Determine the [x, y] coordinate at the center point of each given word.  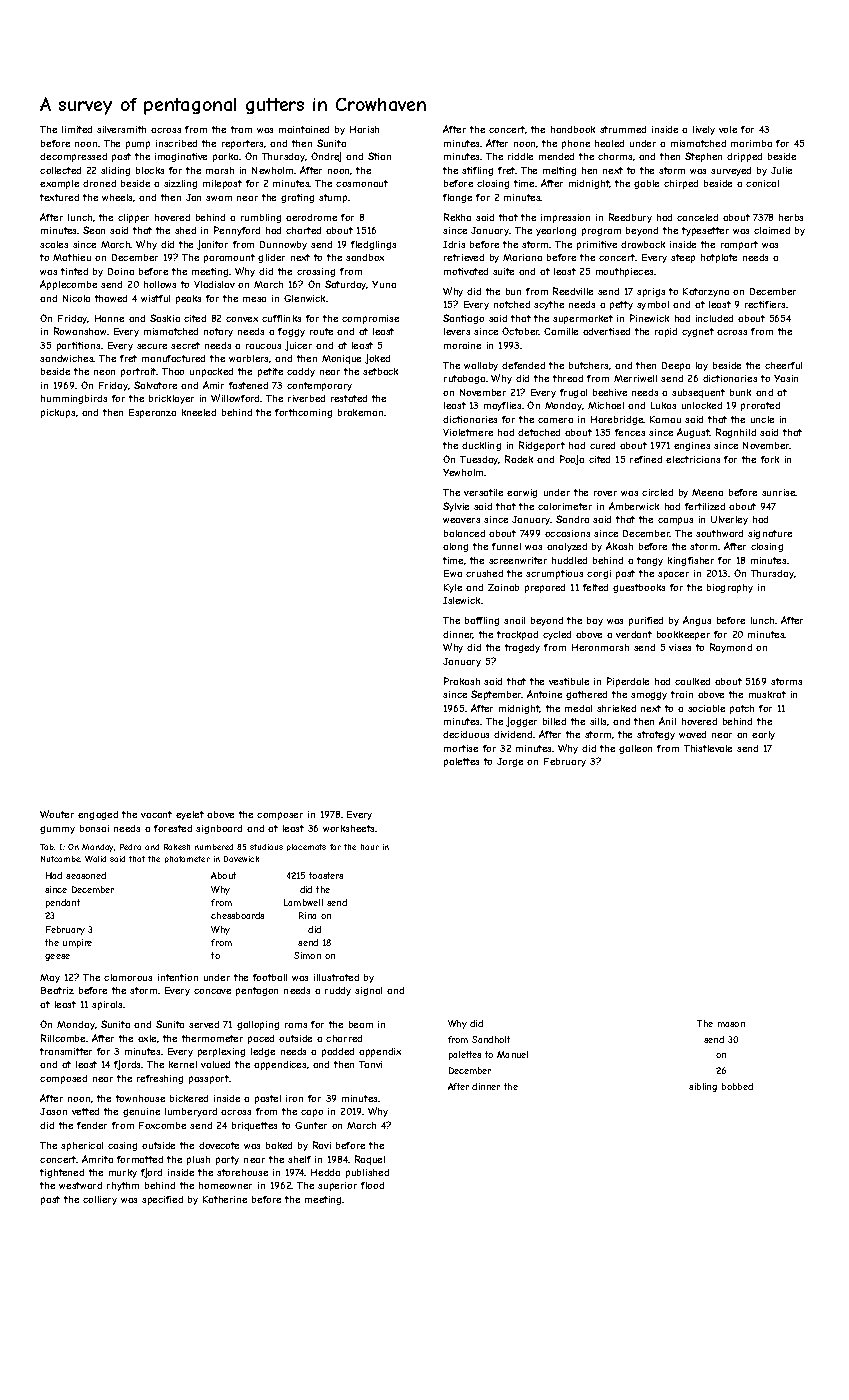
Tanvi [370, 1064]
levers [457, 331]
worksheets [349, 828]
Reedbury [630, 218]
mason [731, 1024]
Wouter [57, 814]
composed [63, 1079]
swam [219, 198]
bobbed [737, 1086]
